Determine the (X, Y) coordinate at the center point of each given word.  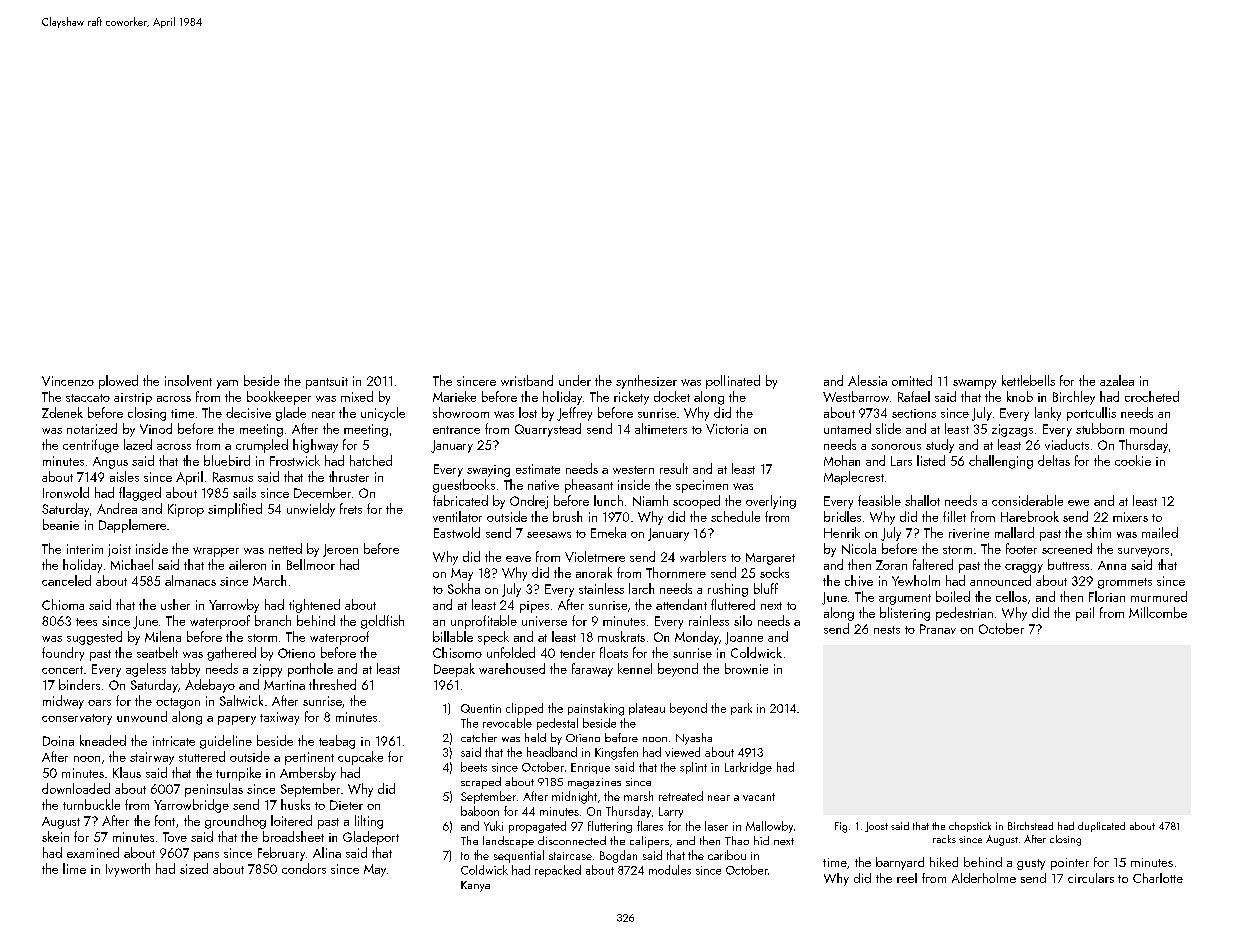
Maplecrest (854, 478)
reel (907, 878)
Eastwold (457, 532)
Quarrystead (548, 430)
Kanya (475, 886)
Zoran (891, 565)
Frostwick (295, 460)
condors (304, 868)
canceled (66, 580)
